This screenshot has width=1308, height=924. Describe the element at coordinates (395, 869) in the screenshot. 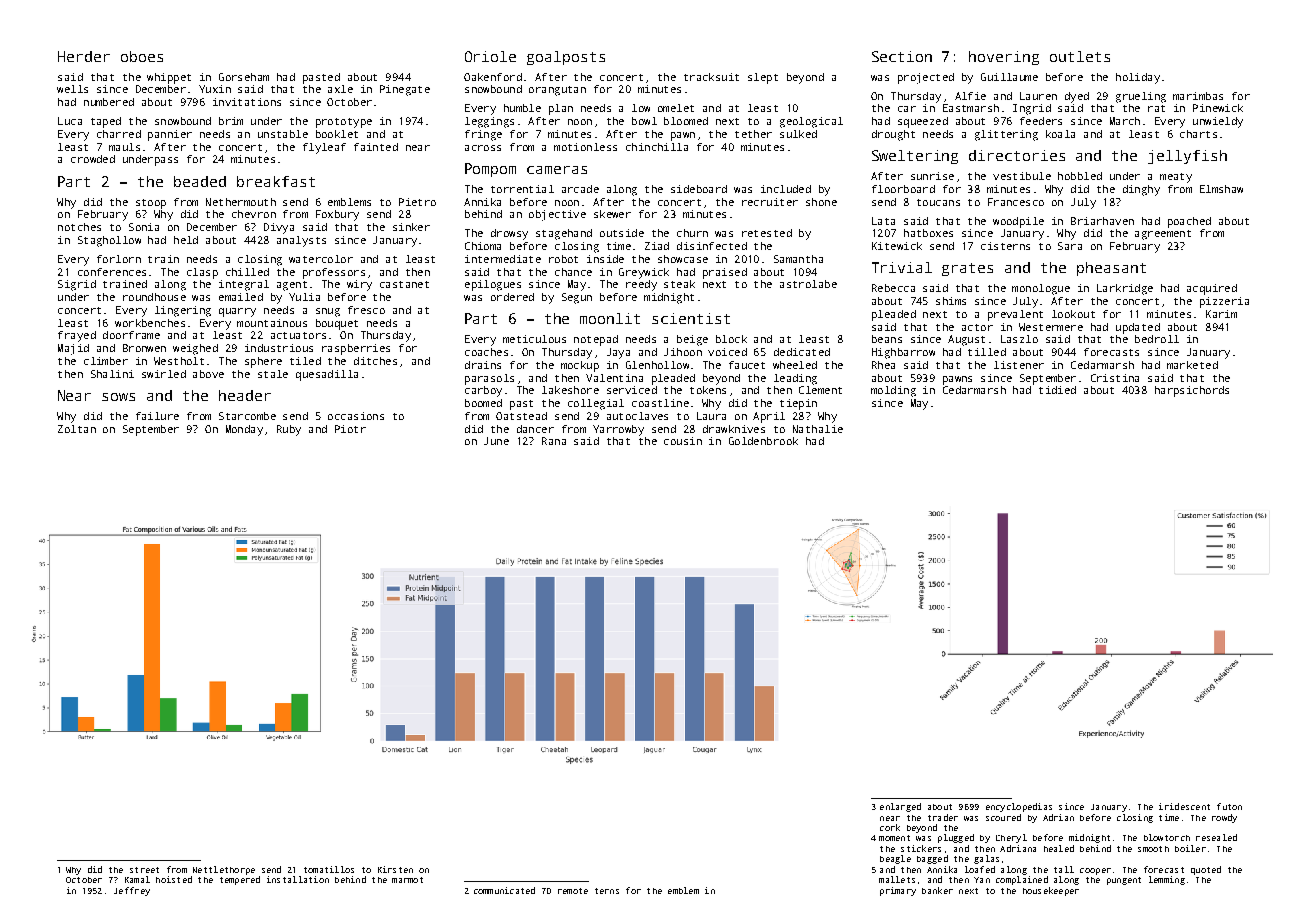

I see `Kirsten` at that location.
